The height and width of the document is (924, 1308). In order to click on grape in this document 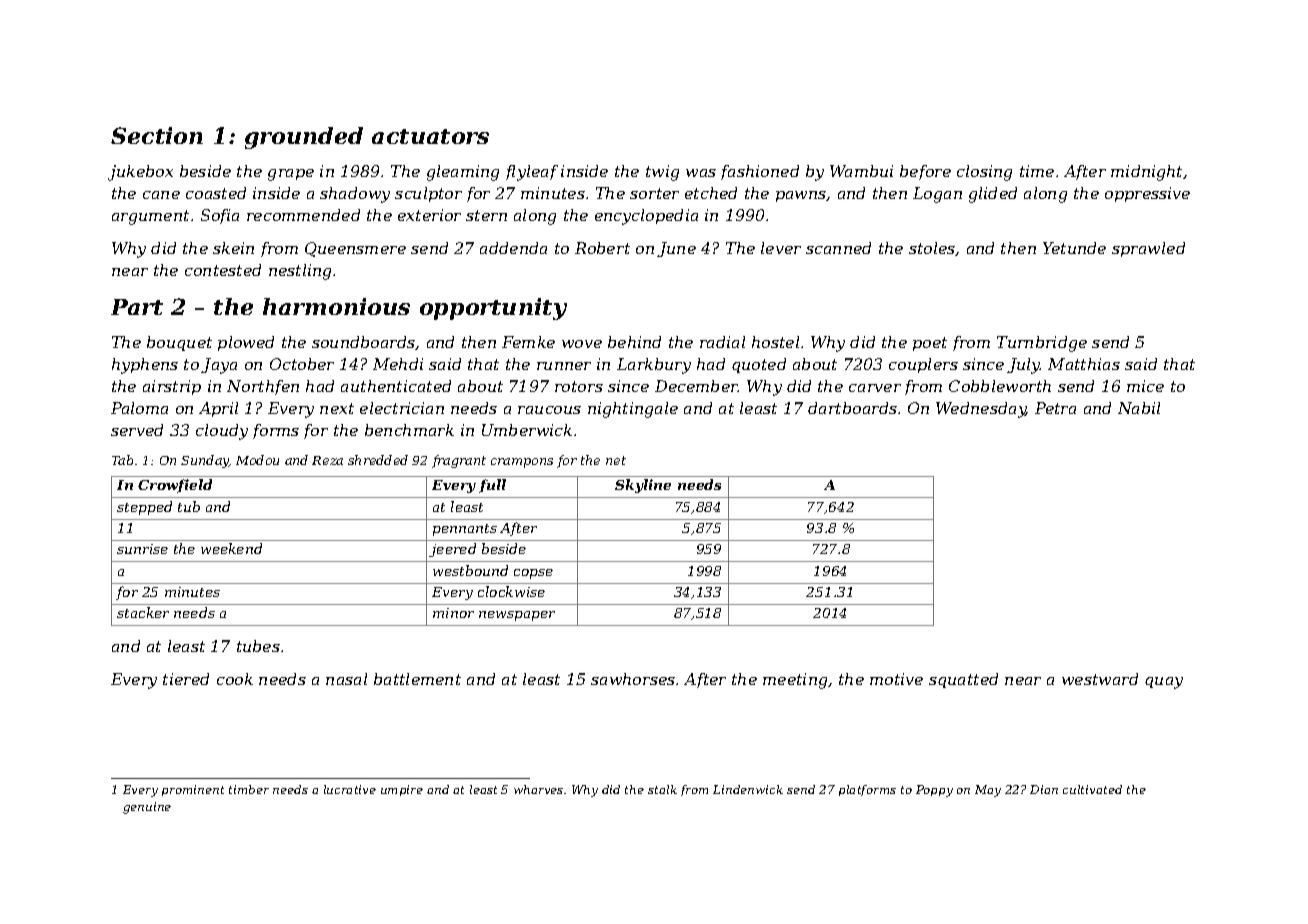, I will do `click(291, 175)`.
